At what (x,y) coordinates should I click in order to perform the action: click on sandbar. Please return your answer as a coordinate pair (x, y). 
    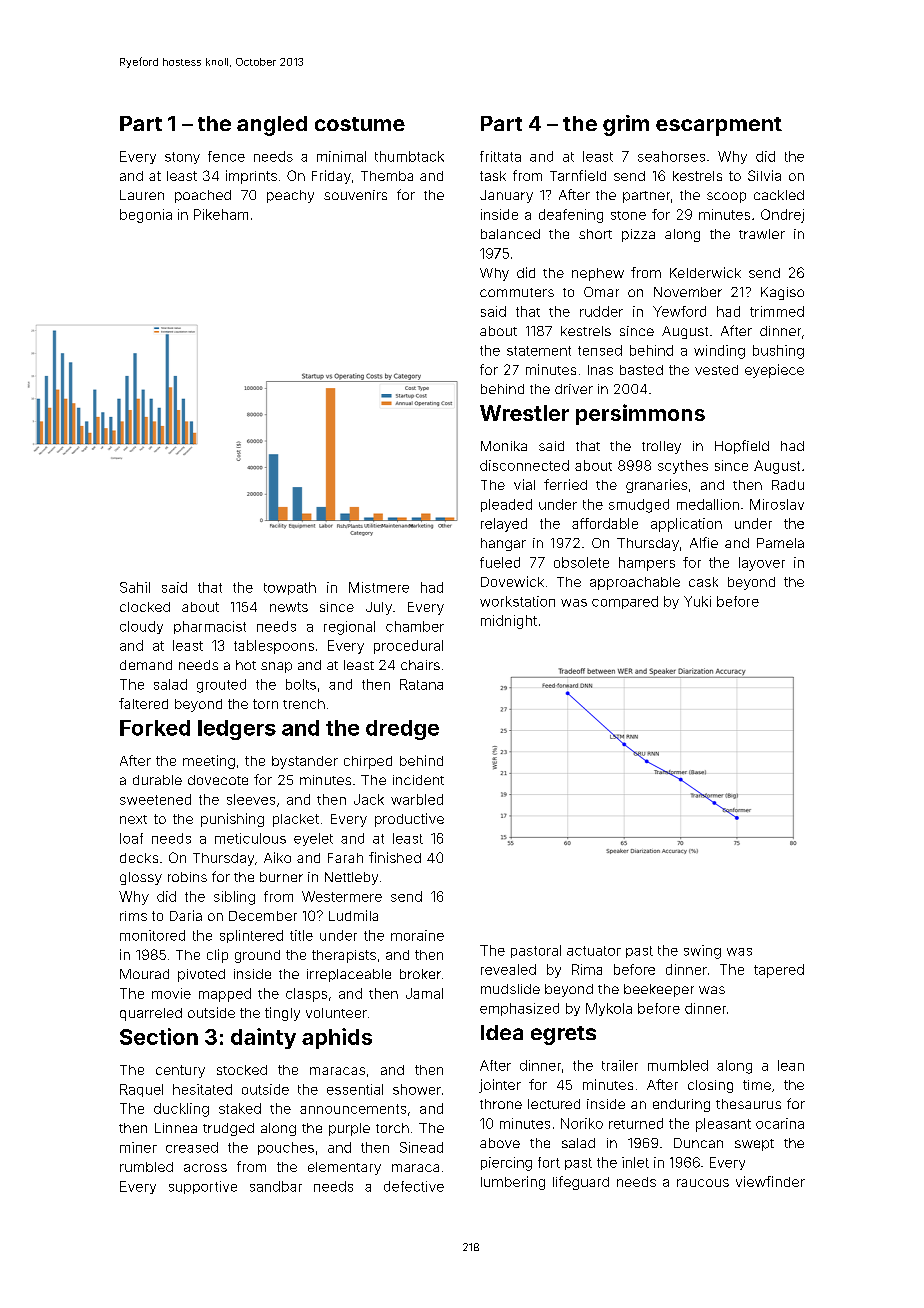
    Looking at the image, I should click on (276, 1186).
